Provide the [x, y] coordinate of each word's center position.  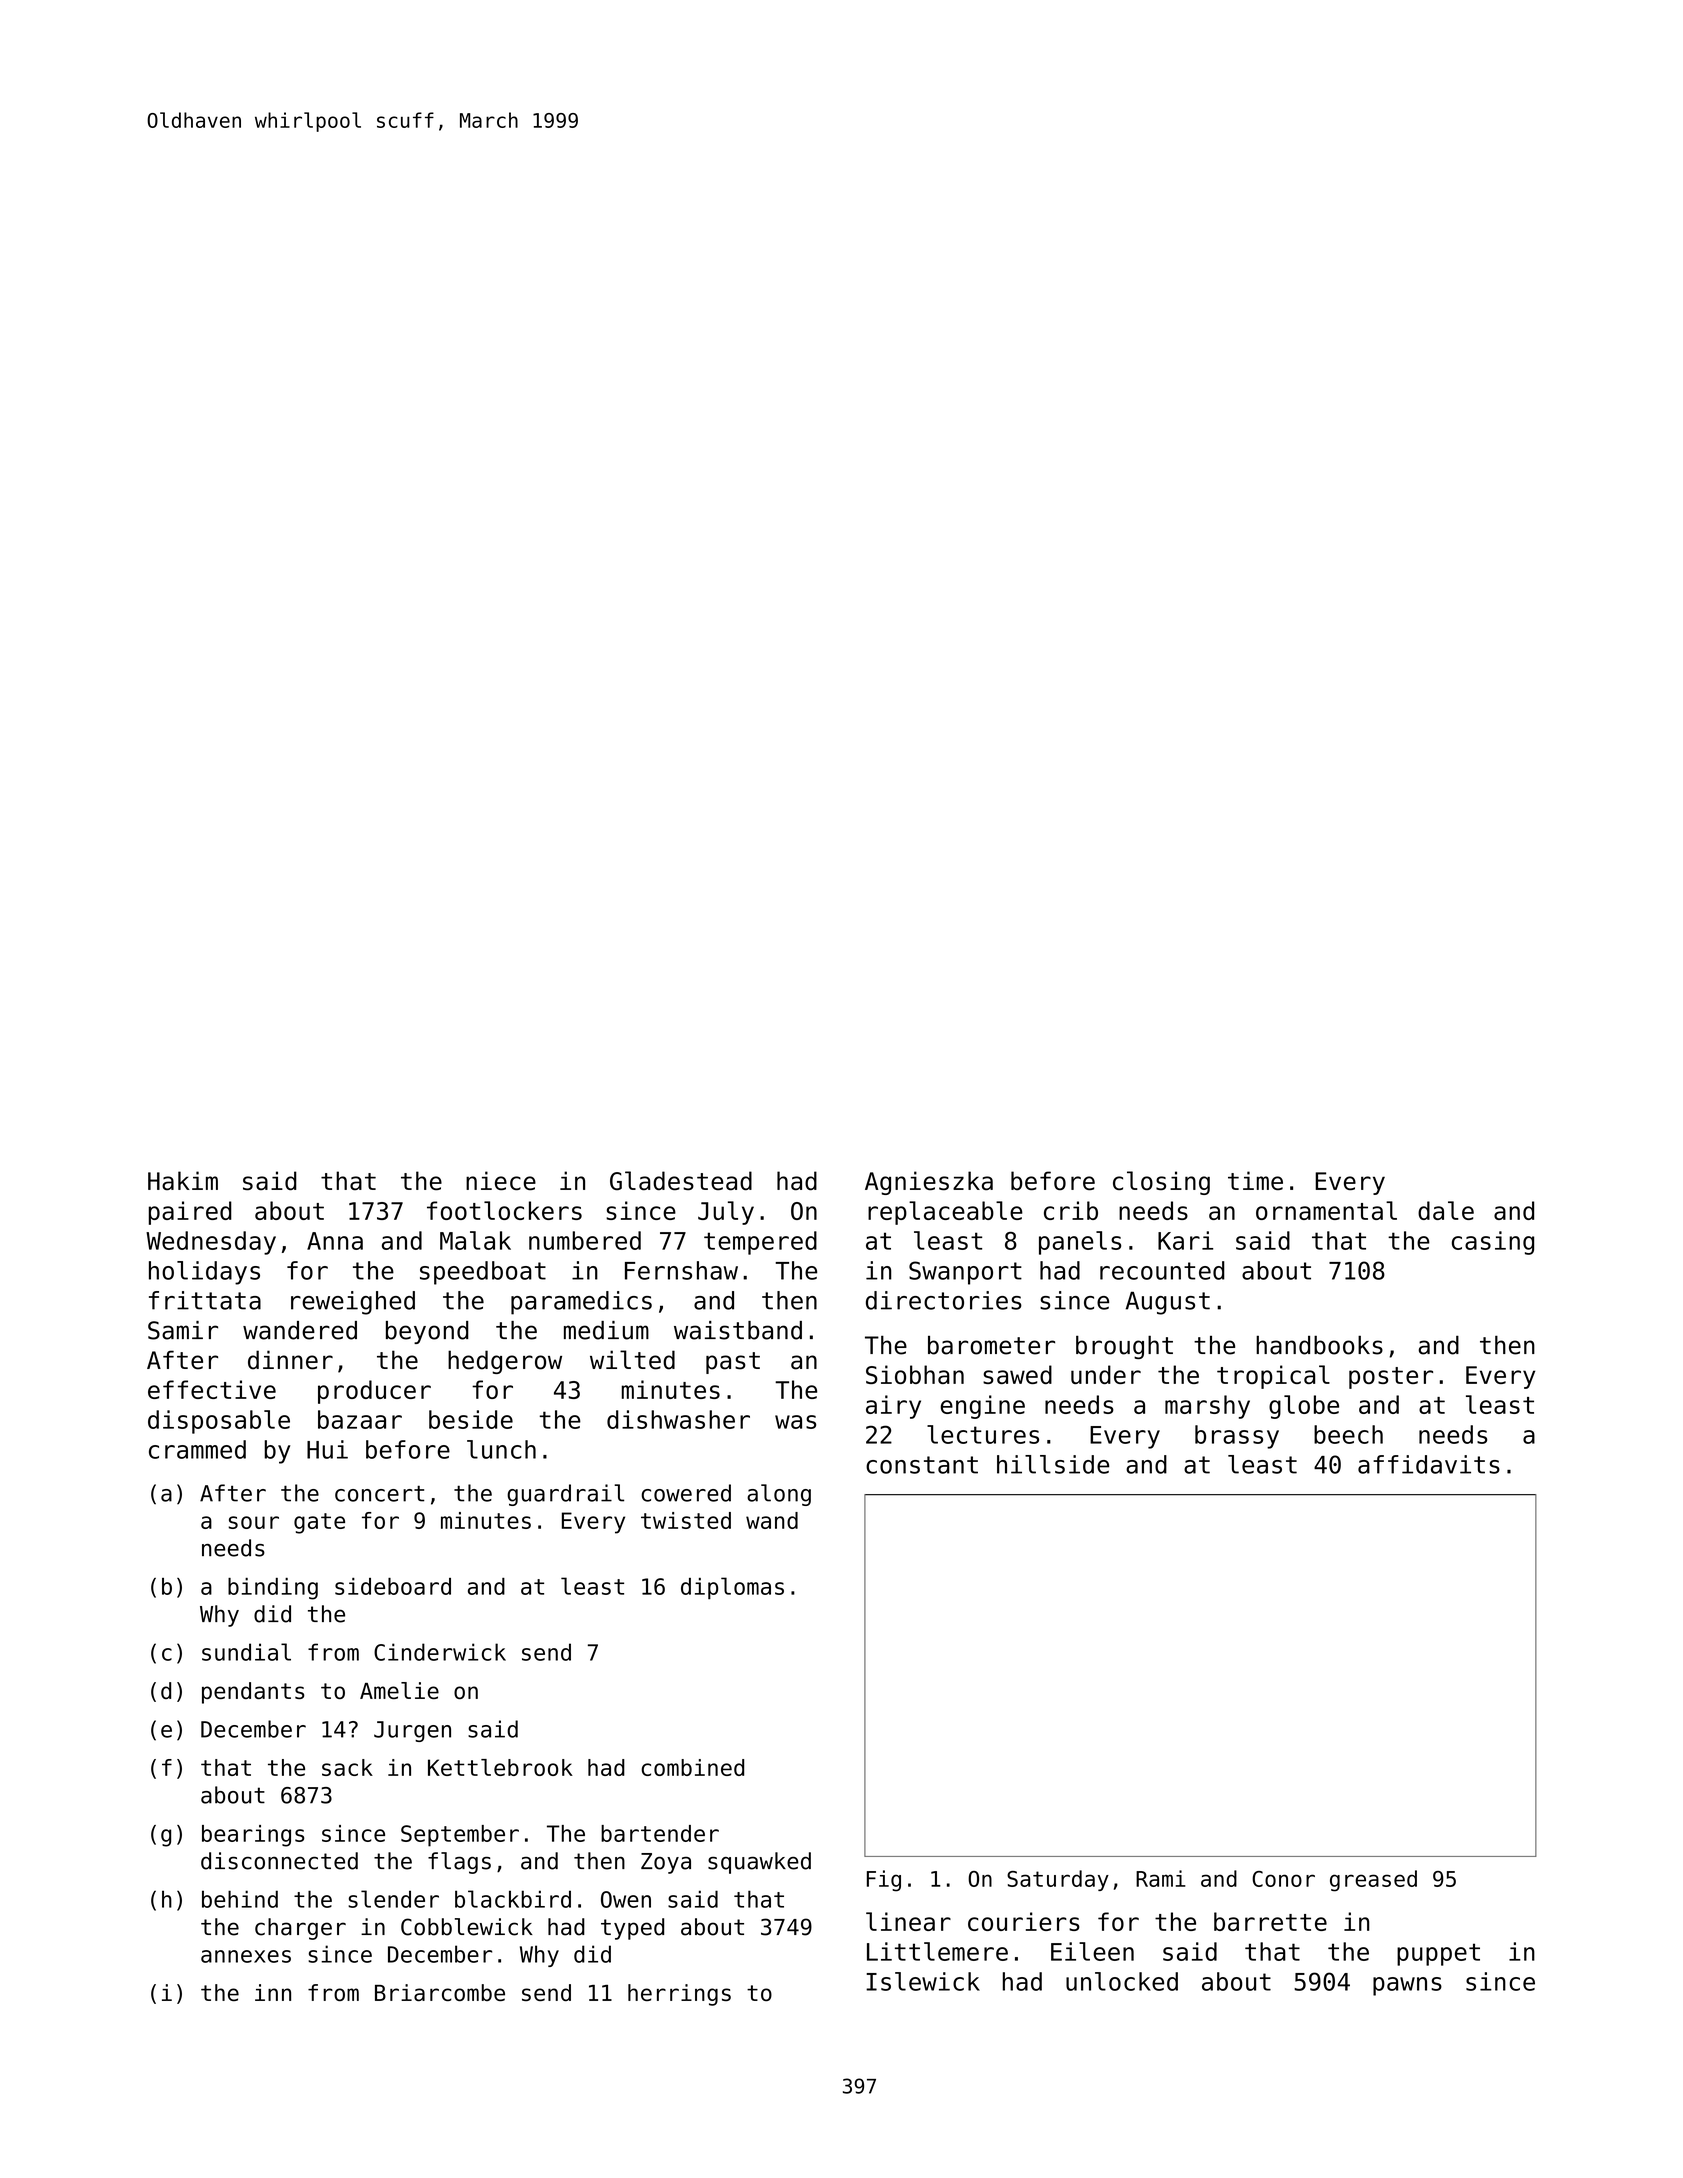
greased [1373, 1881]
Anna [335, 1241]
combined [692, 1767]
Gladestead [681, 1181]
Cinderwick [440, 1652]
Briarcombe [440, 1992]
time [1255, 1181]
